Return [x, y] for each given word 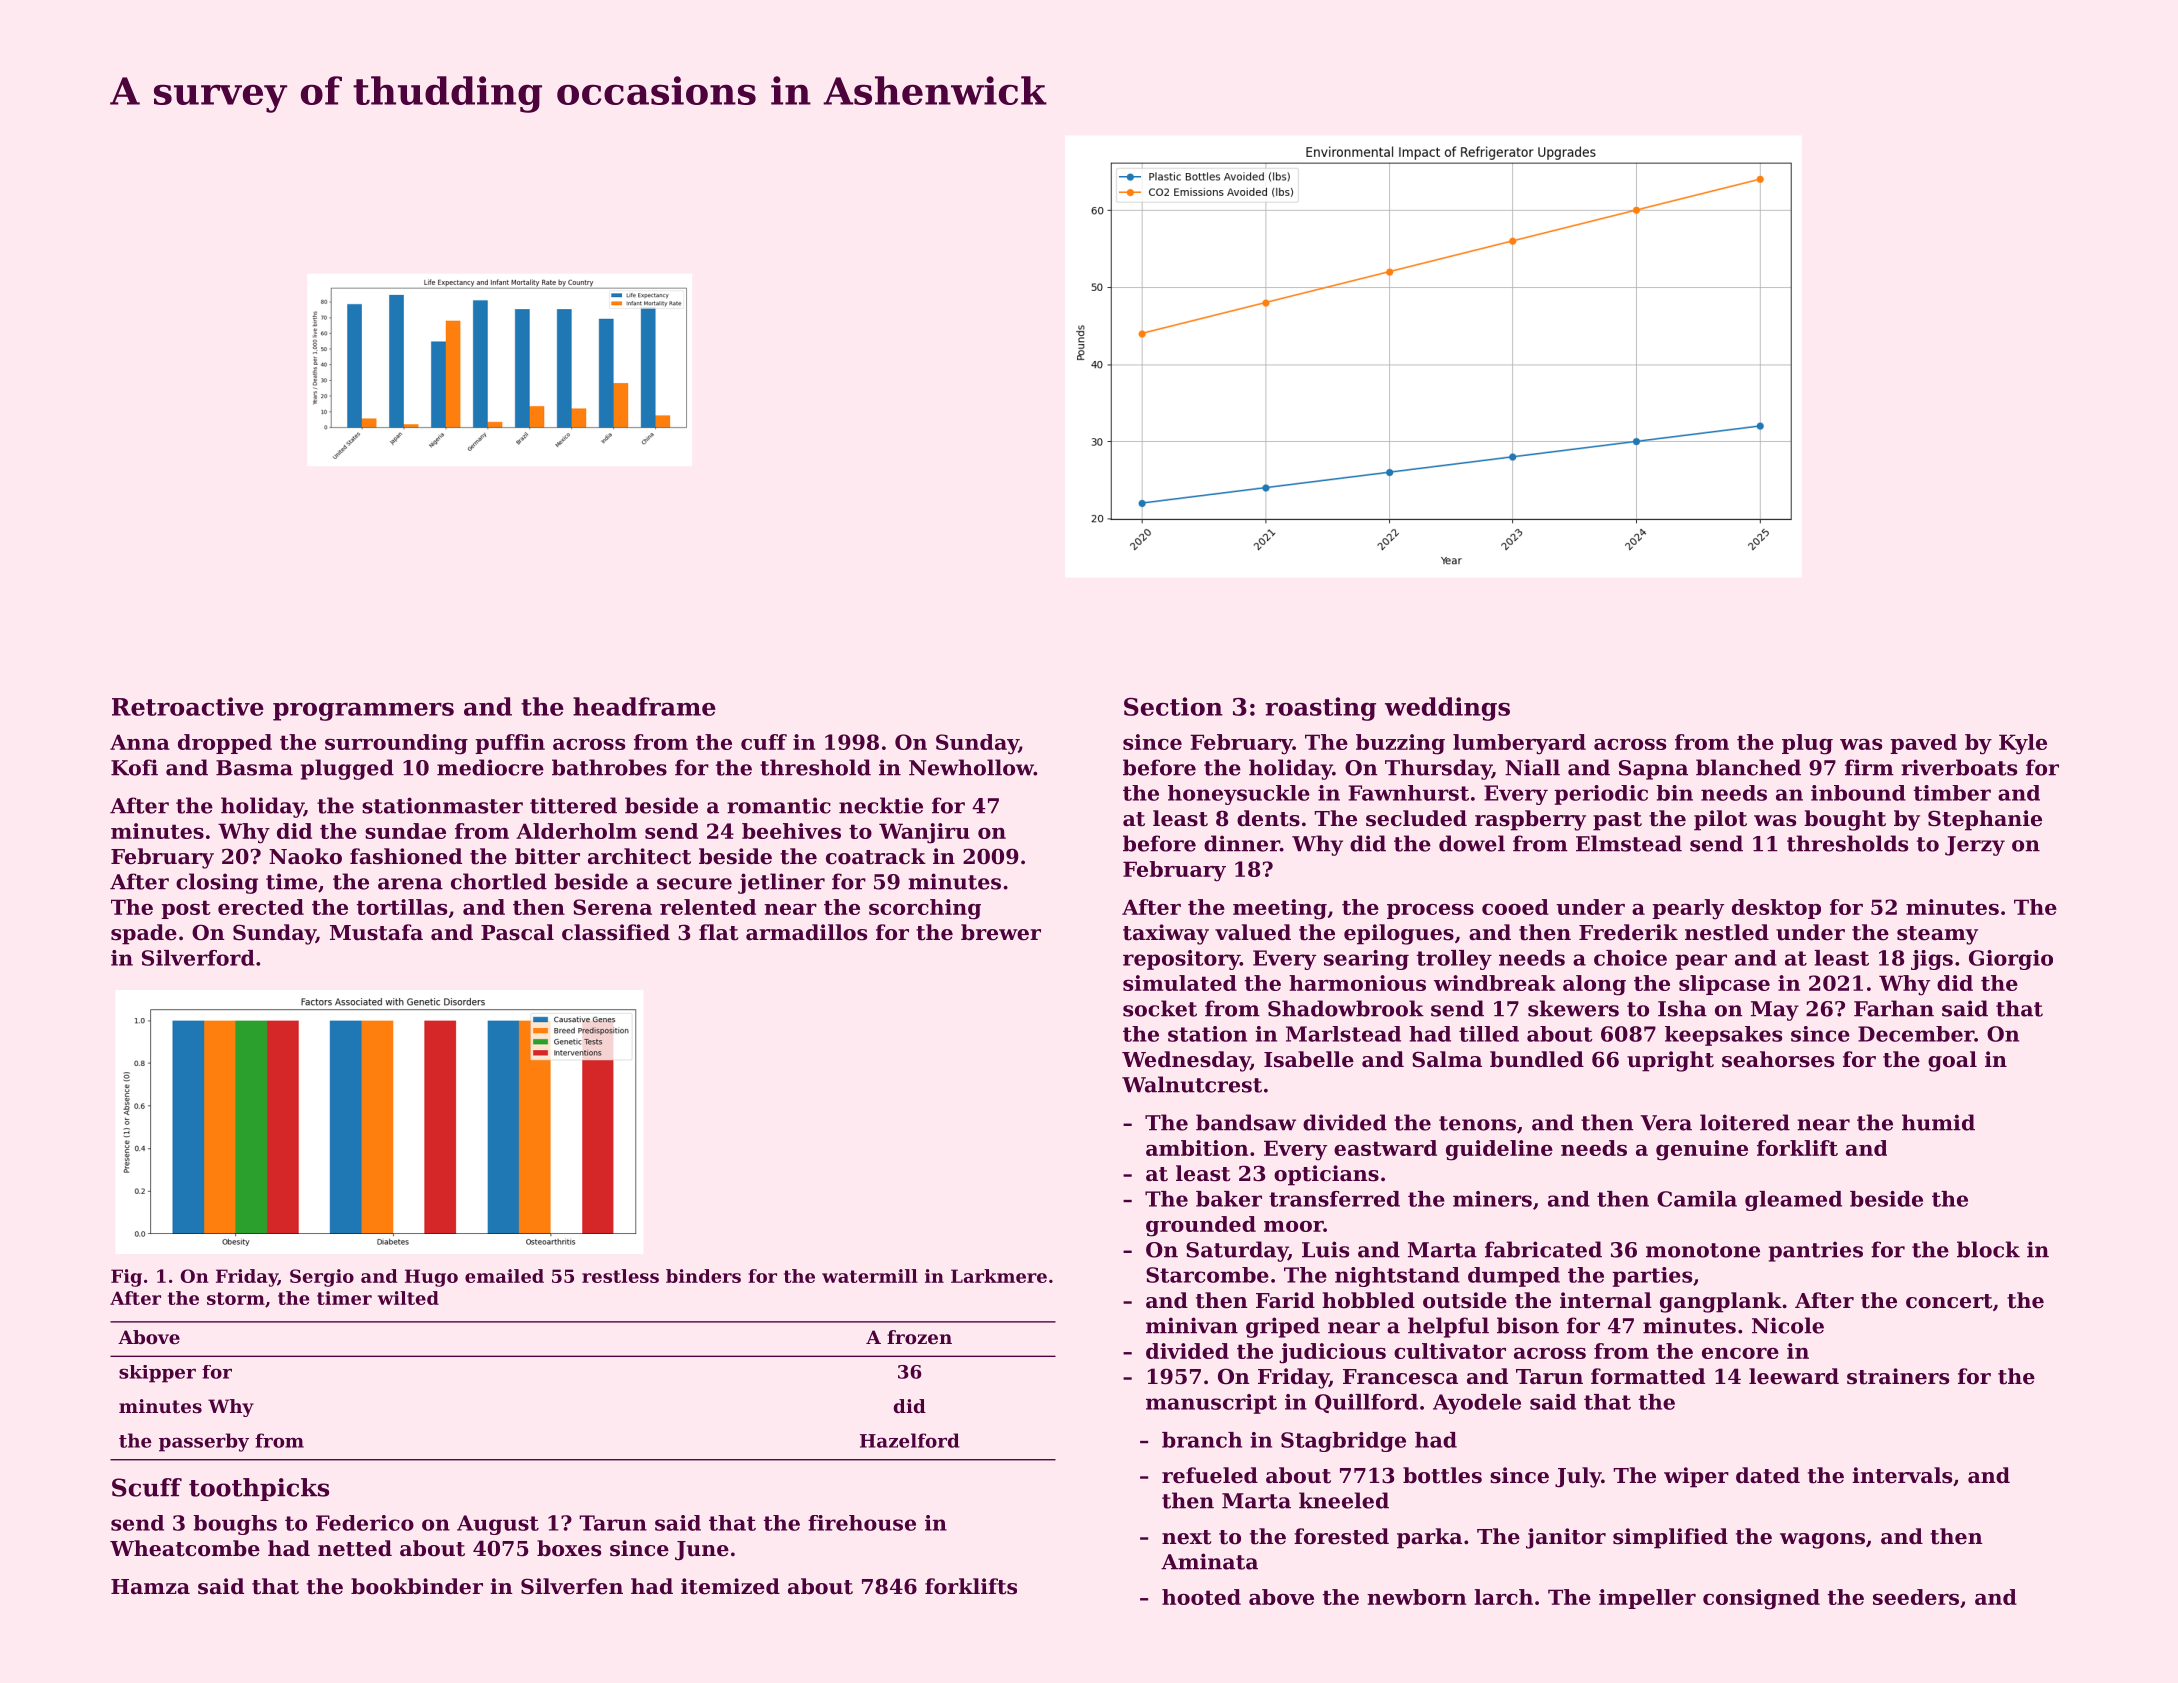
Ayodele [1477, 1404]
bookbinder [417, 1586]
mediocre [490, 767]
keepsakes [1723, 1036]
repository [1181, 960]
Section [1173, 706]
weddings [1447, 709]
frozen [919, 1337]
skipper [157, 1374]
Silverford [198, 958]
